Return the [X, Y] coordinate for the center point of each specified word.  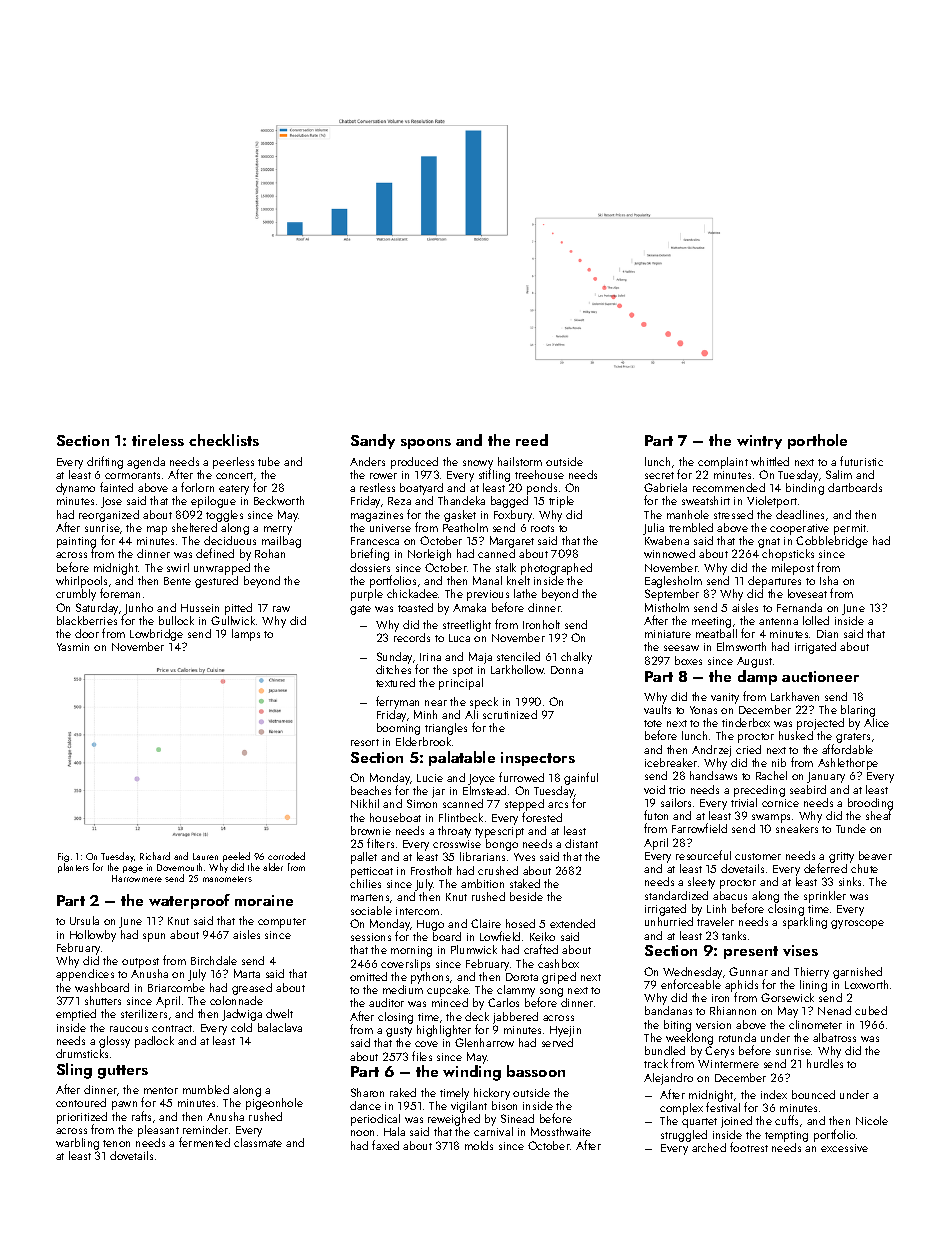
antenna [778, 621]
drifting [105, 462]
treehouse [539, 474]
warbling [77, 1144]
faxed [385, 1145]
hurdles [825, 1063]
